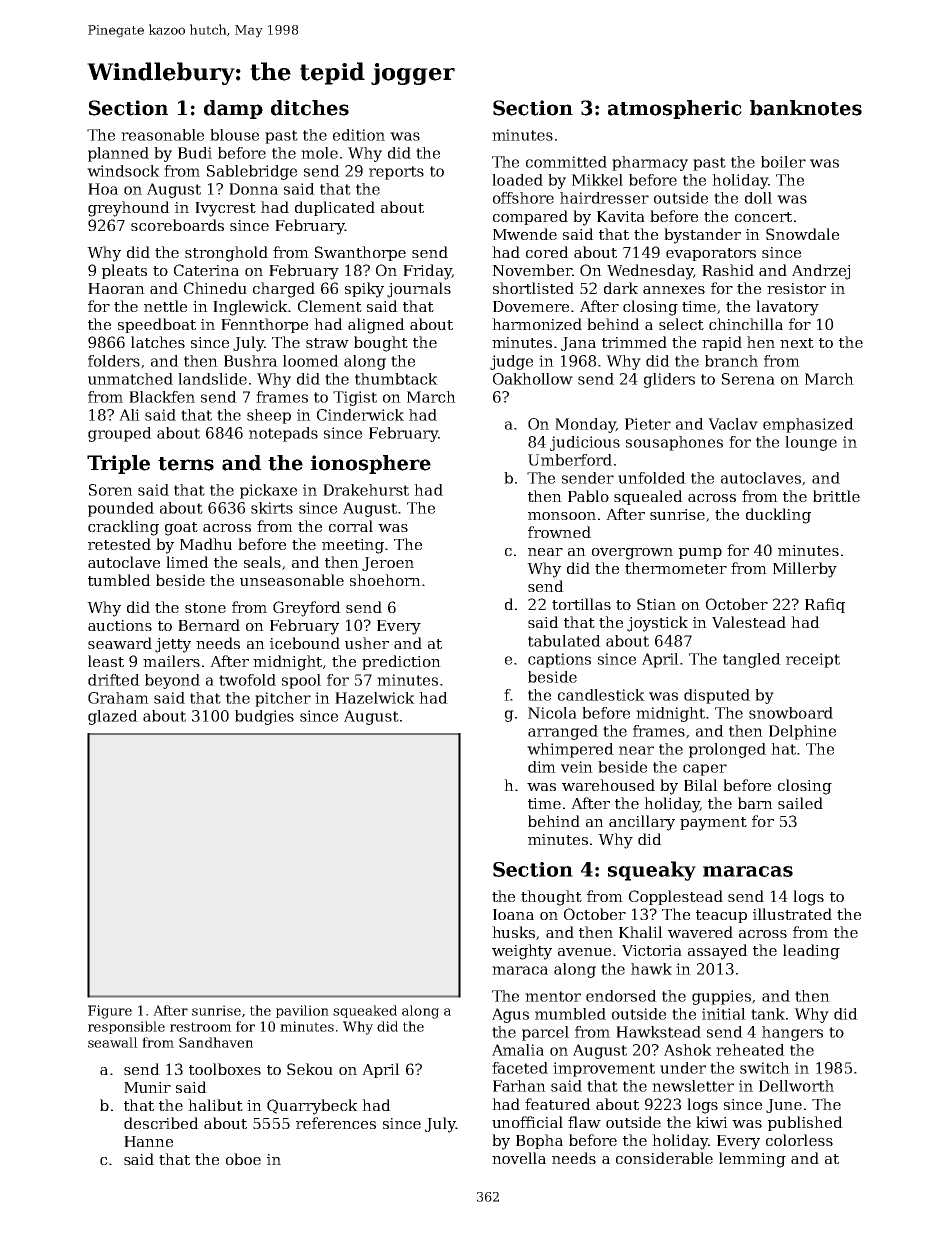 This screenshot has height=1233, width=952. What do you see at coordinates (114, 361) in the screenshot?
I see `folders` at bounding box center [114, 361].
